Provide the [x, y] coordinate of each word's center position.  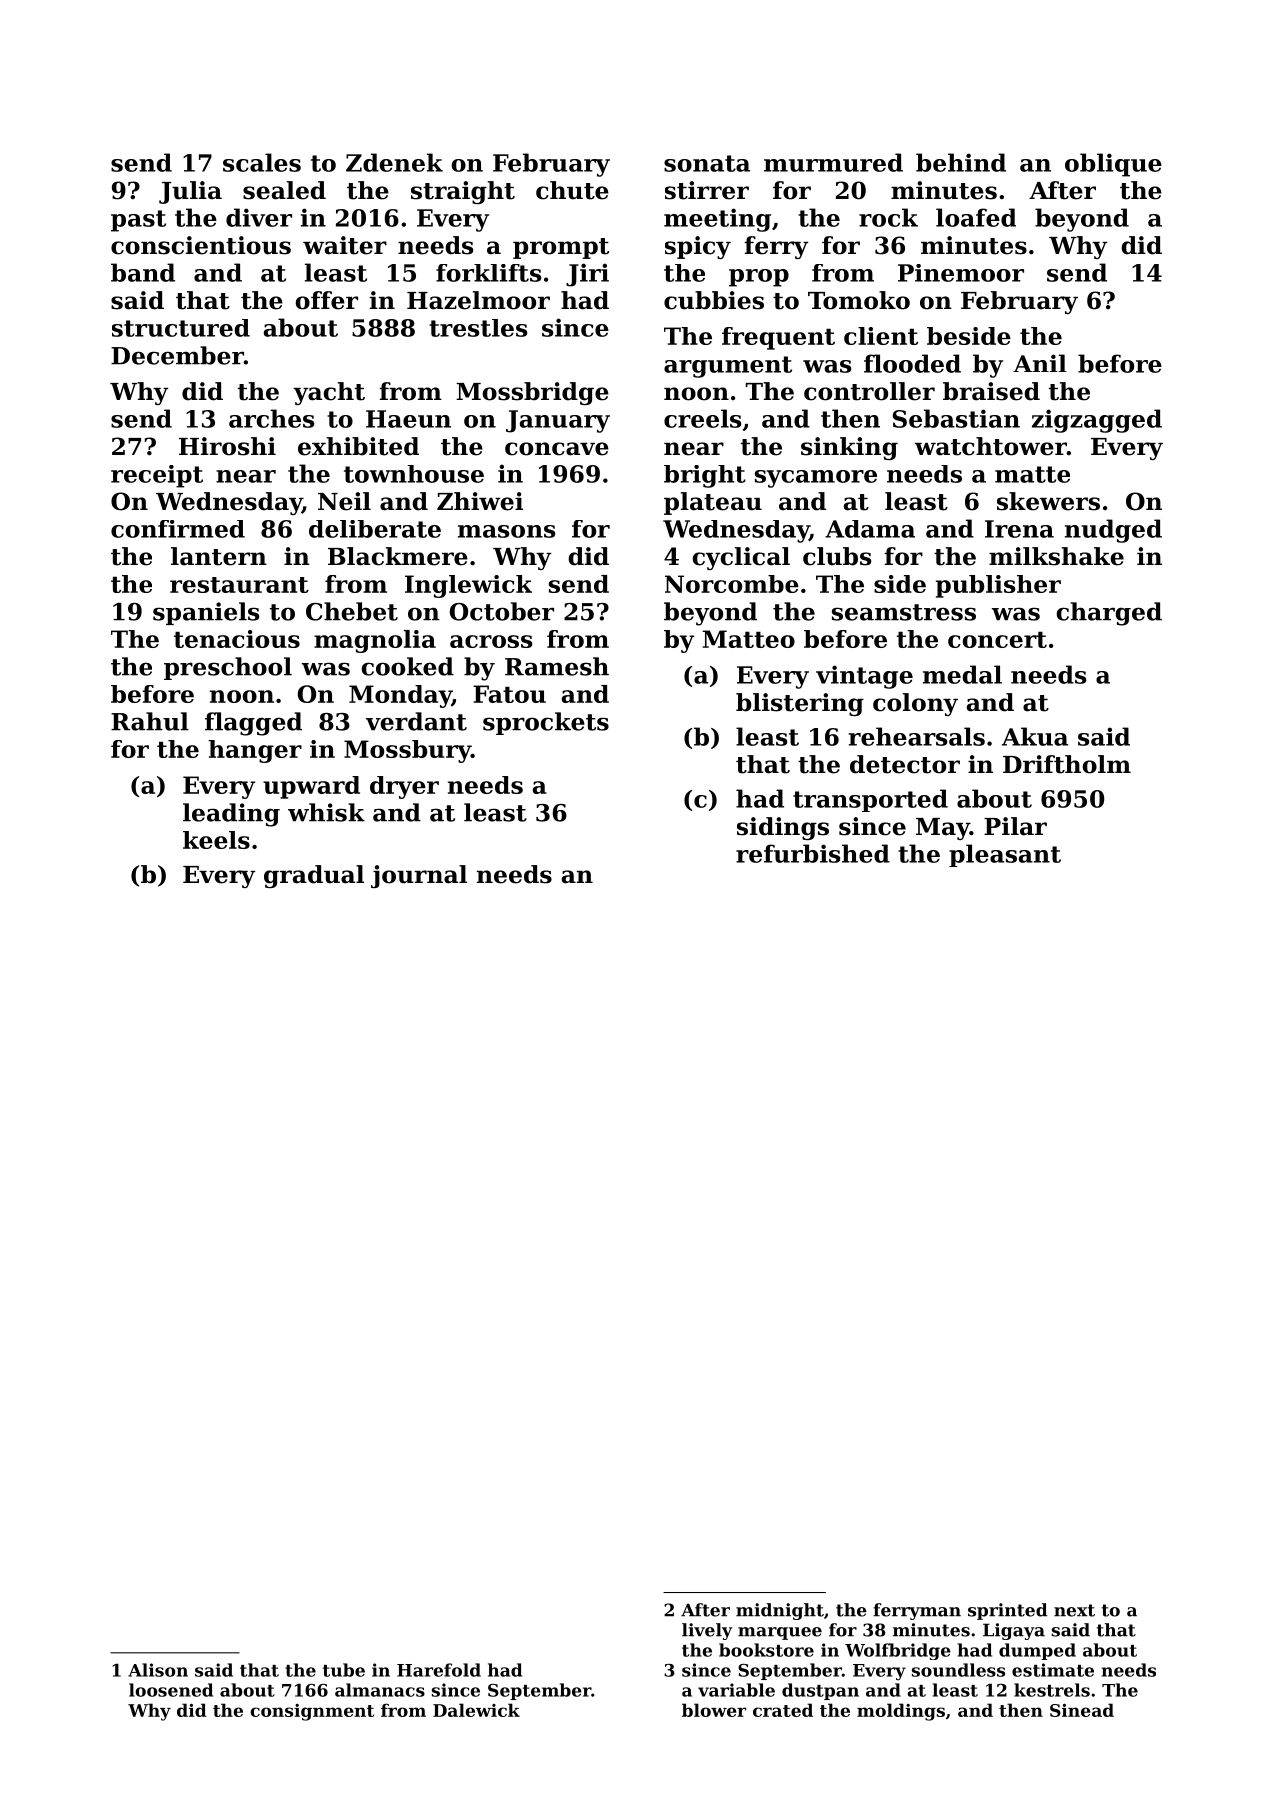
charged [1109, 614]
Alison [158, 1670]
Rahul [150, 721]
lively [707, 1631]
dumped [1037, 1651]
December [177, 355]
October [502, 611]
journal [419, 876]
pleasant [1005, 855]
